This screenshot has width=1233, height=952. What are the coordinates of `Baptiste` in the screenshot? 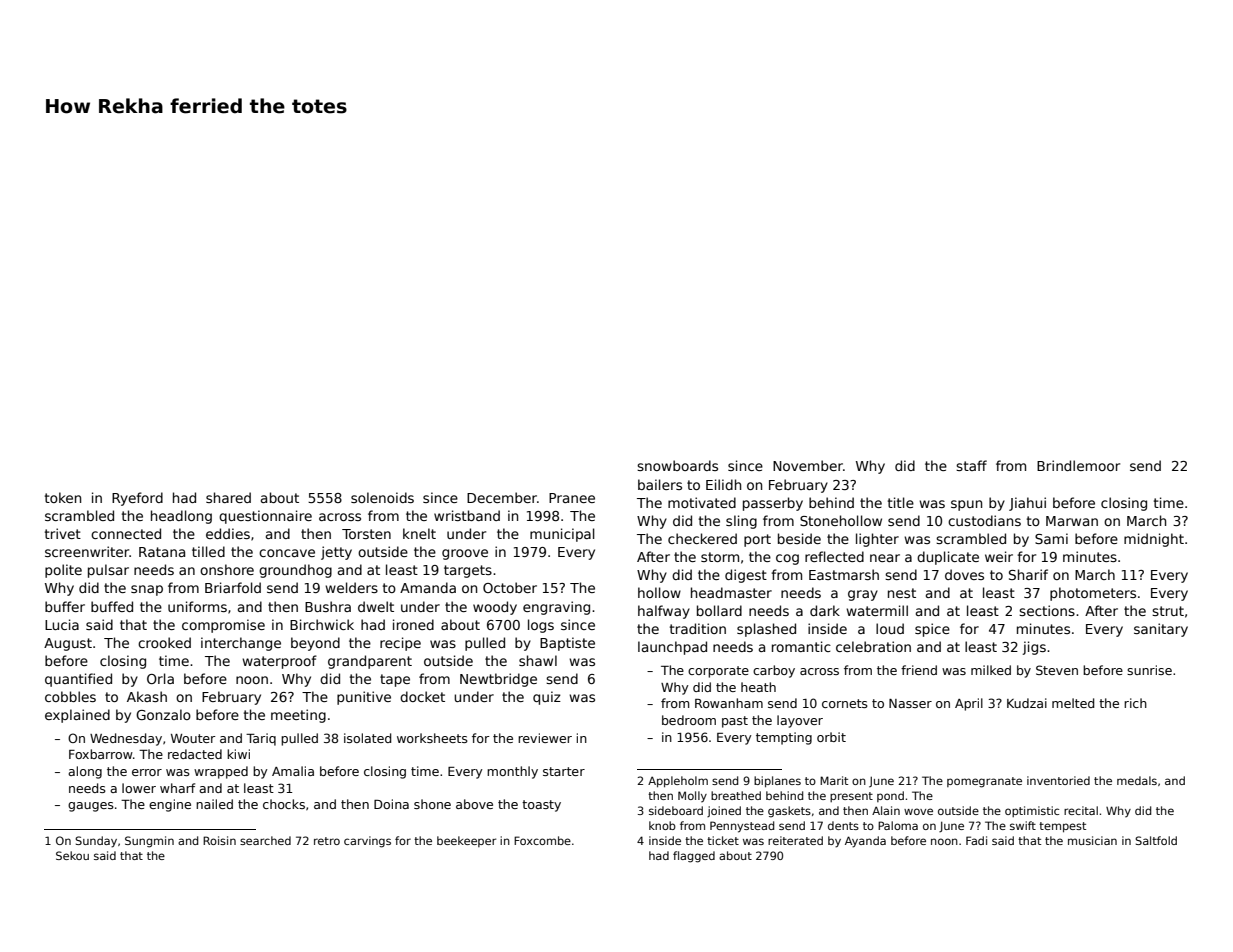 It's located at (567, 644).
